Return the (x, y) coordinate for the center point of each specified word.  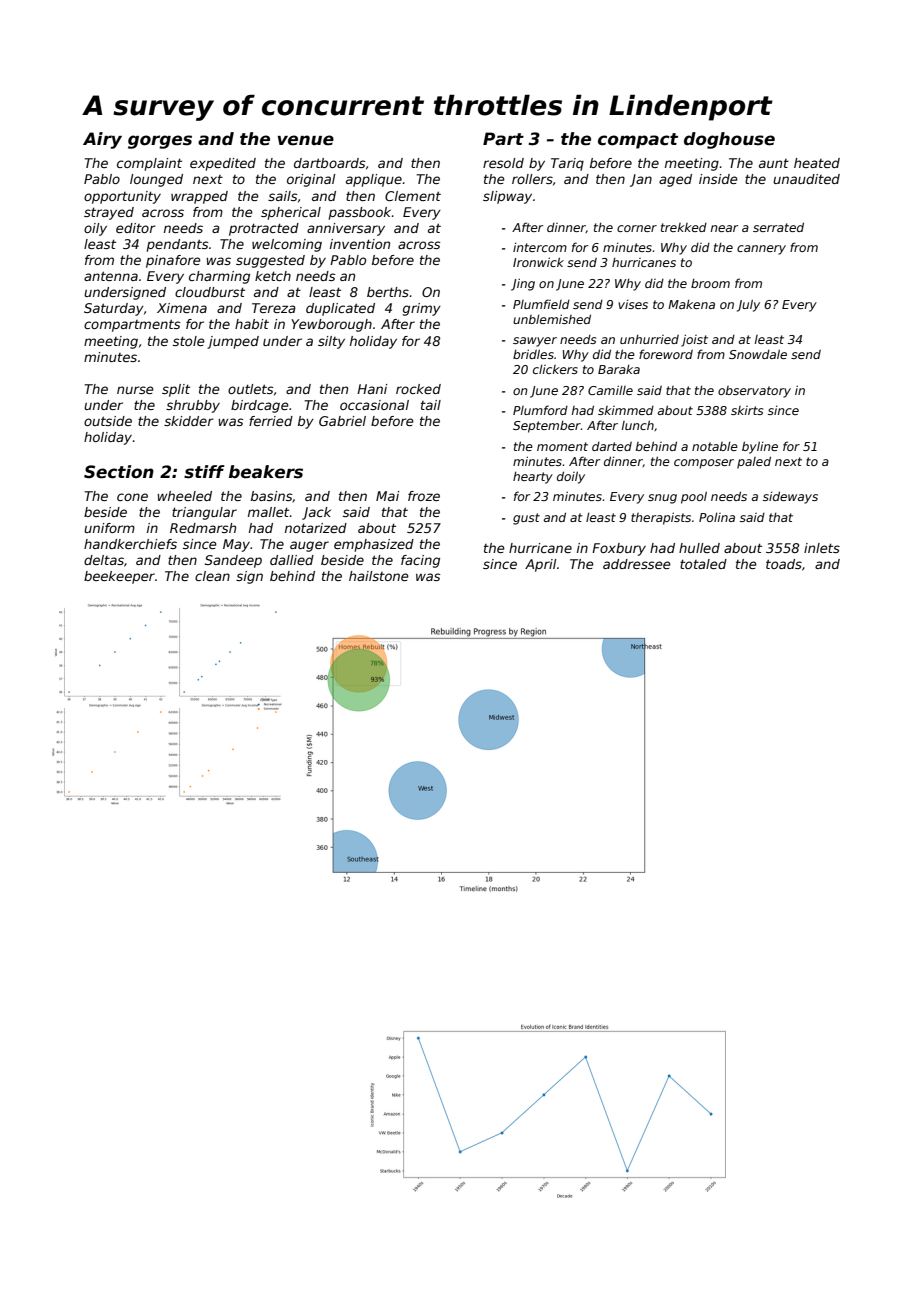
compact (638, 141)
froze (424, 496)
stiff (204, 472)
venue (306, 140)
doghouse (729, 140)
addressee (637, 564)
